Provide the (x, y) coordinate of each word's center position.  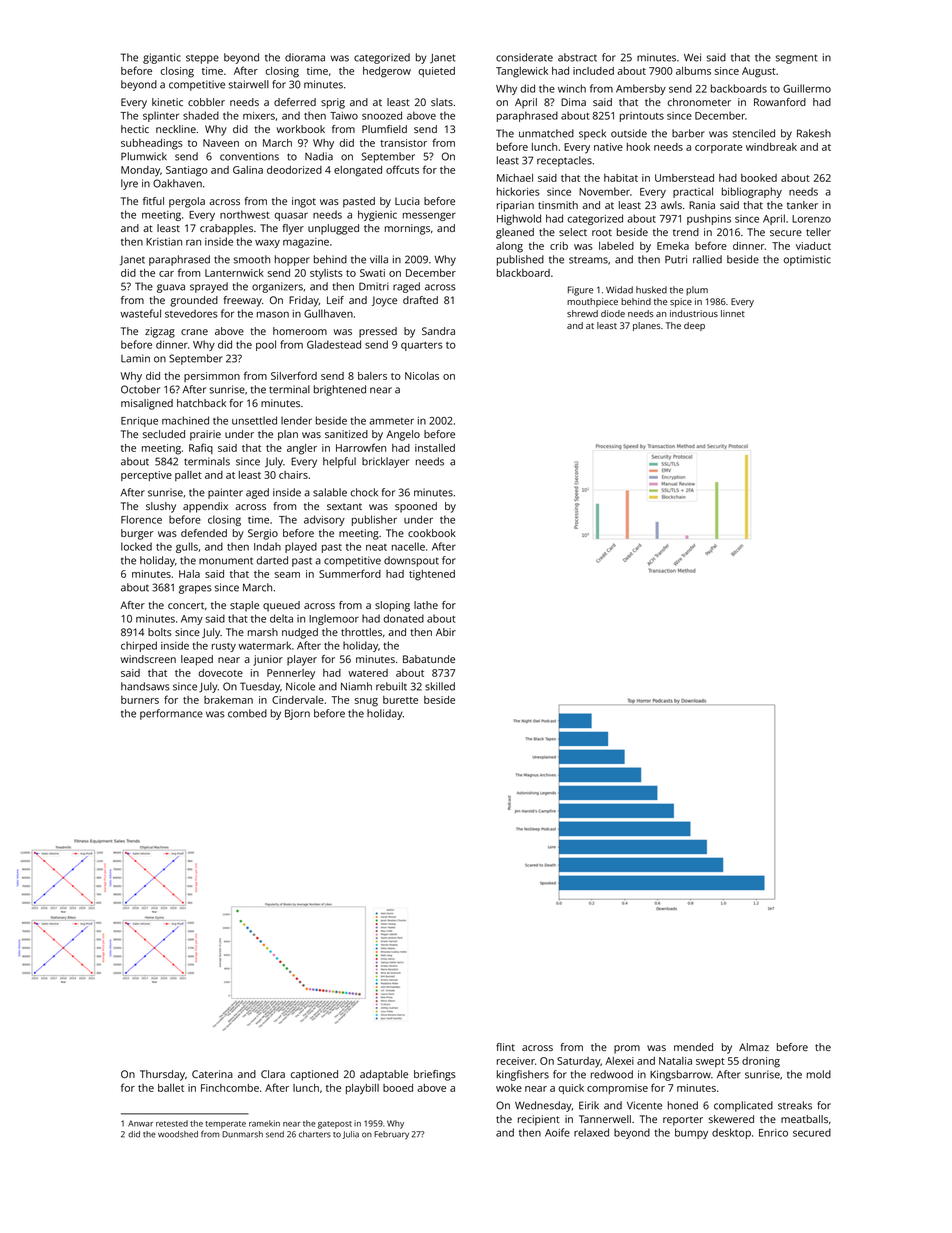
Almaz (754, 1047)
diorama (305, 57)
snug (366, 702)
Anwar (140, 1123)
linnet (733, 313)
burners (140, 700)
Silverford (294, 375)
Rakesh (814, 133)
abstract (577, 57)
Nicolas (422, 376)
